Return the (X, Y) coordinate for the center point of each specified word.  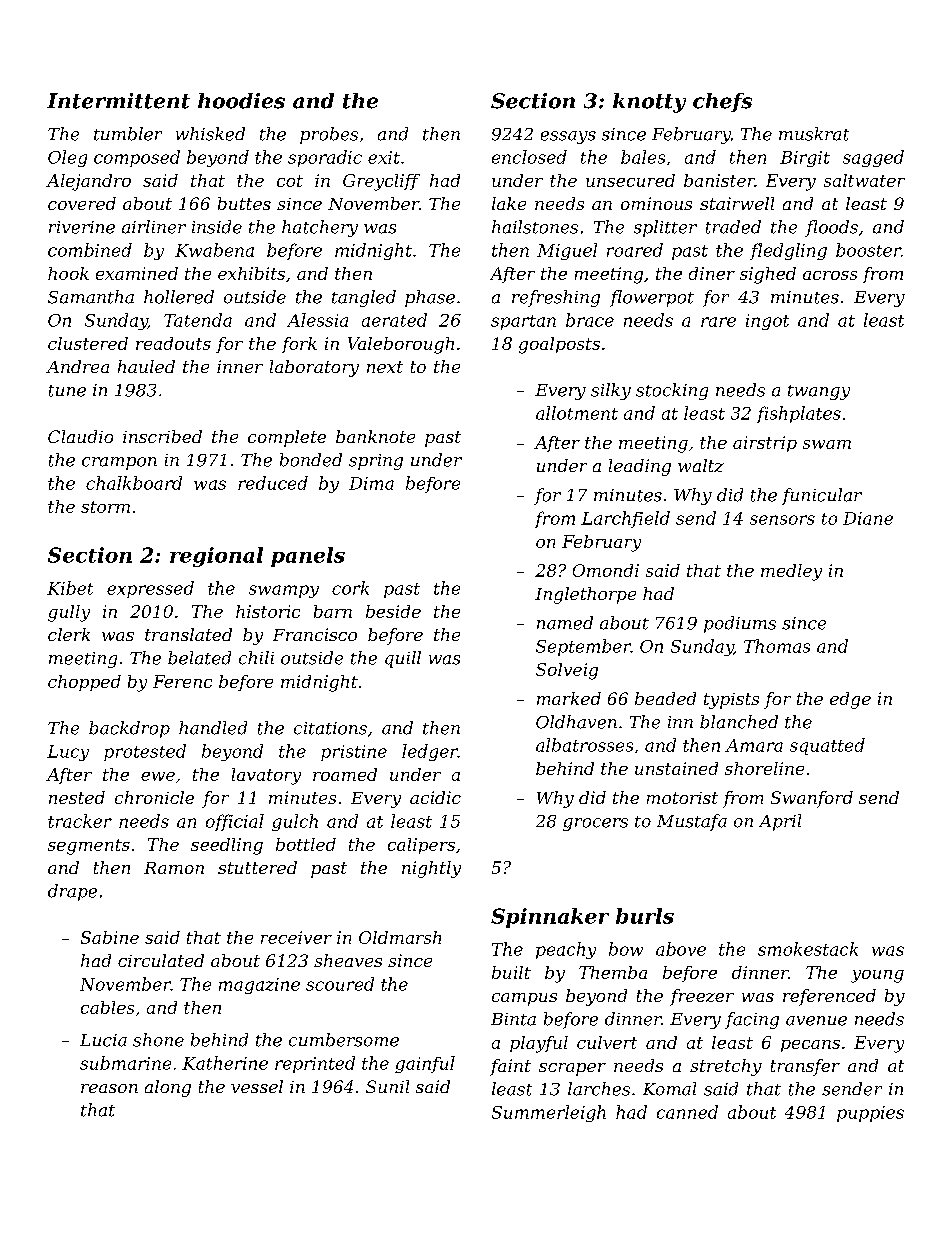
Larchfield (625, 519)
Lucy (68, 753)
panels (308, 557)
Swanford (812, 799)
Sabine (110, 937)
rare (718, 322)
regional (216, 557)
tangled (364, 298)
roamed (345, 774)
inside (217, 227)
